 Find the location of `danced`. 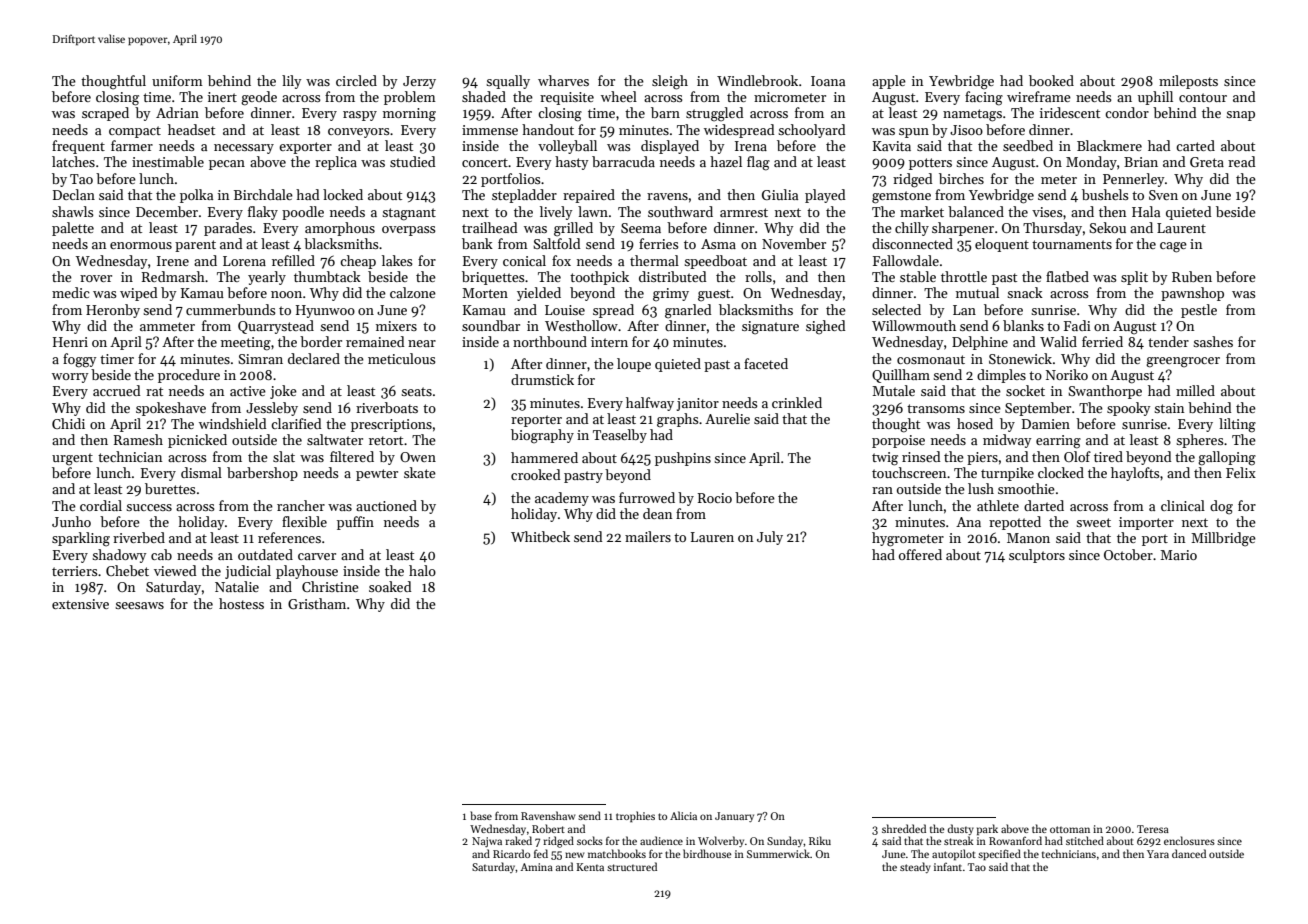

danced is located at coordinates (1189, 853).
